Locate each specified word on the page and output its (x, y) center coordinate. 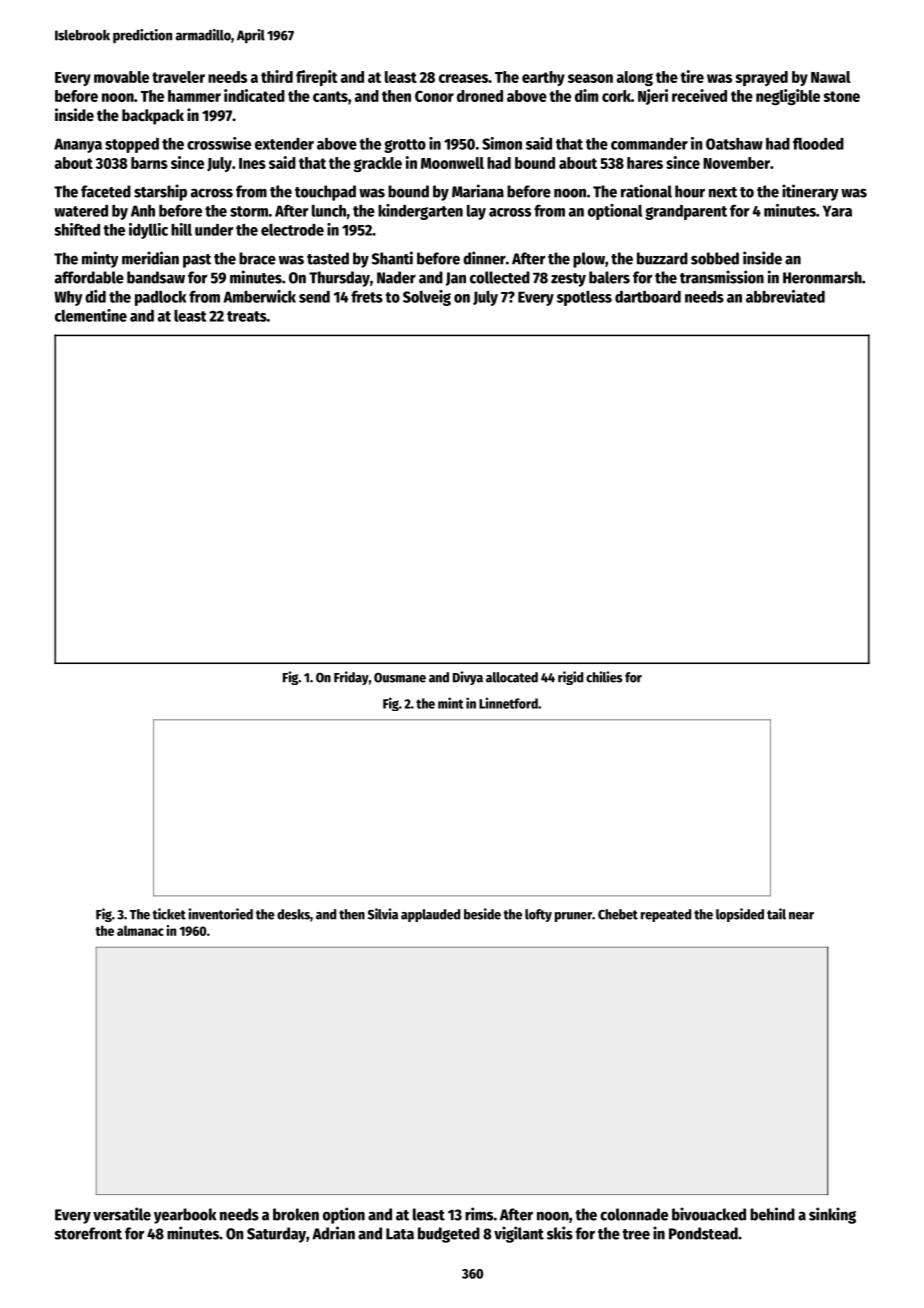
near (801, 916)
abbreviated (785, 296)
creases (463, 78)
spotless (584, 298)
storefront (88, 1233)
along (635, 78)
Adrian (333, 1233)
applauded (430, 915)
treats (247, 316)
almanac (140, 930)
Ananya (78, 145)
